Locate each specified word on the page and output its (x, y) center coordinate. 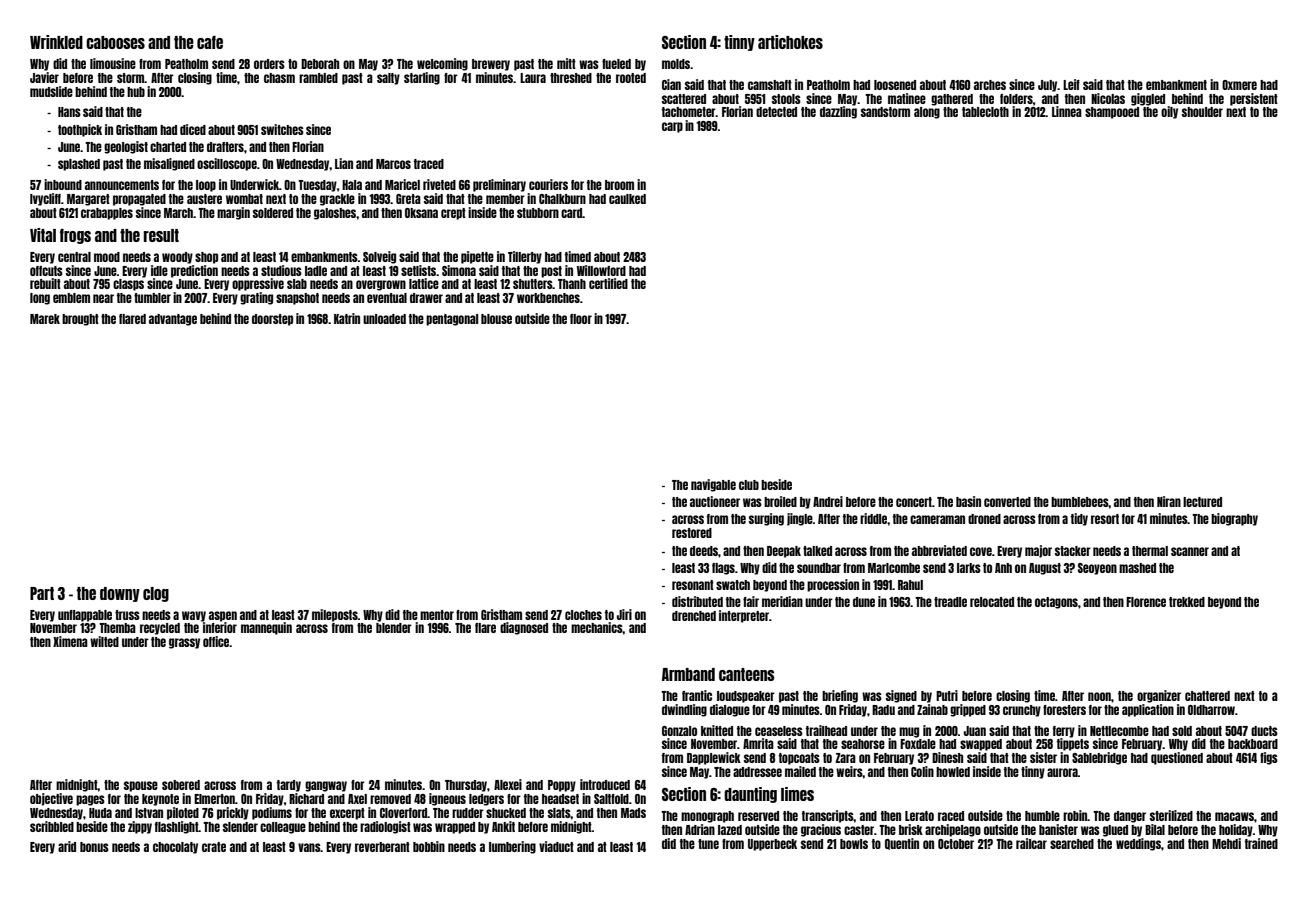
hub (136, 92)
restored (692, 533)
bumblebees (1080, 502)
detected (776, 112)
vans (309, 847)
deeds (704, 551)
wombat (244, 199)
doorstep (272, 320)
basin (968, 501)
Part (42, 593)
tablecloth (985, 112)
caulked (627, 199)
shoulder (1202, 112)
